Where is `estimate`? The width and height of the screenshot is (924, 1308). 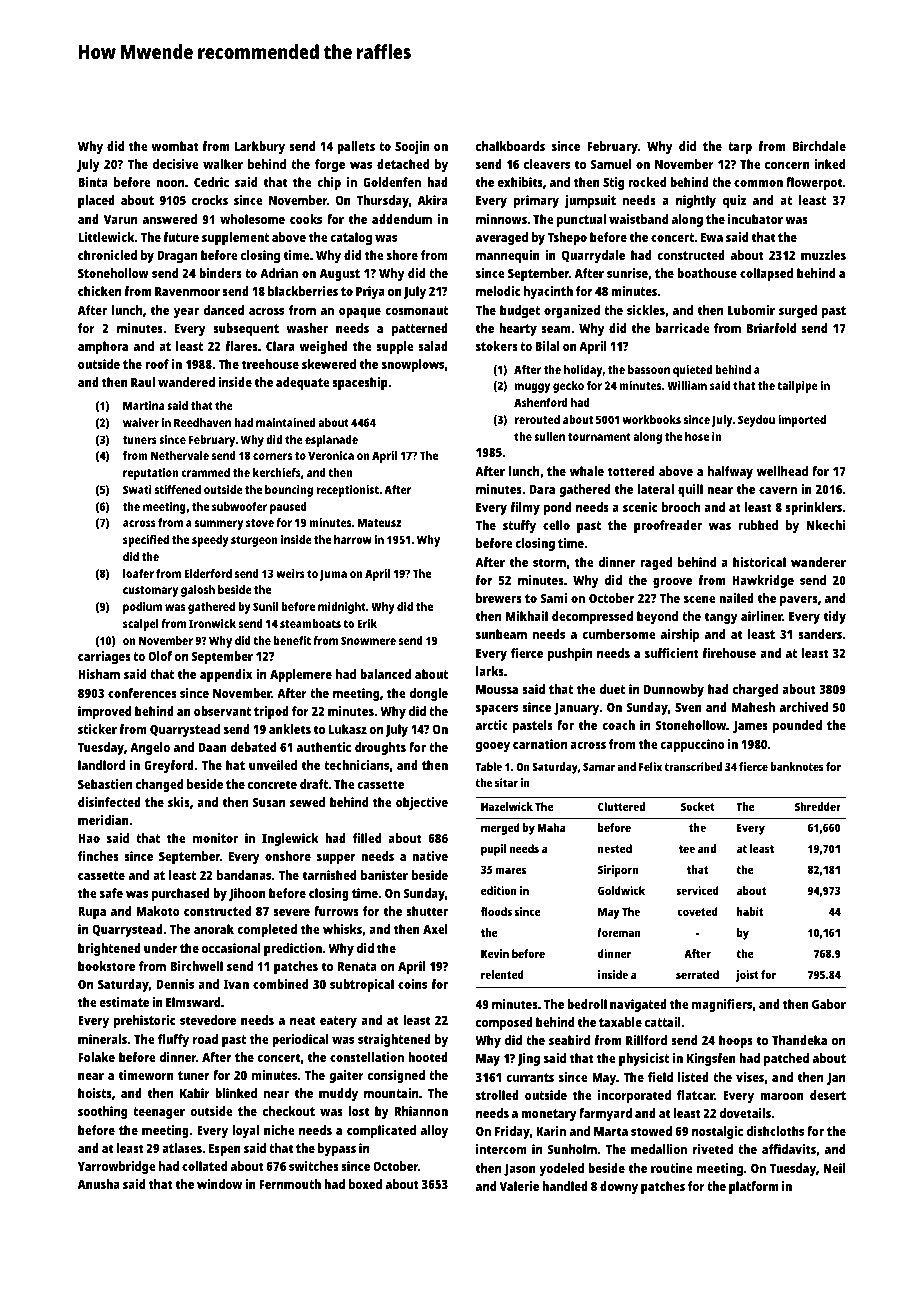 estimate is located at coordinates (124, 1002).
